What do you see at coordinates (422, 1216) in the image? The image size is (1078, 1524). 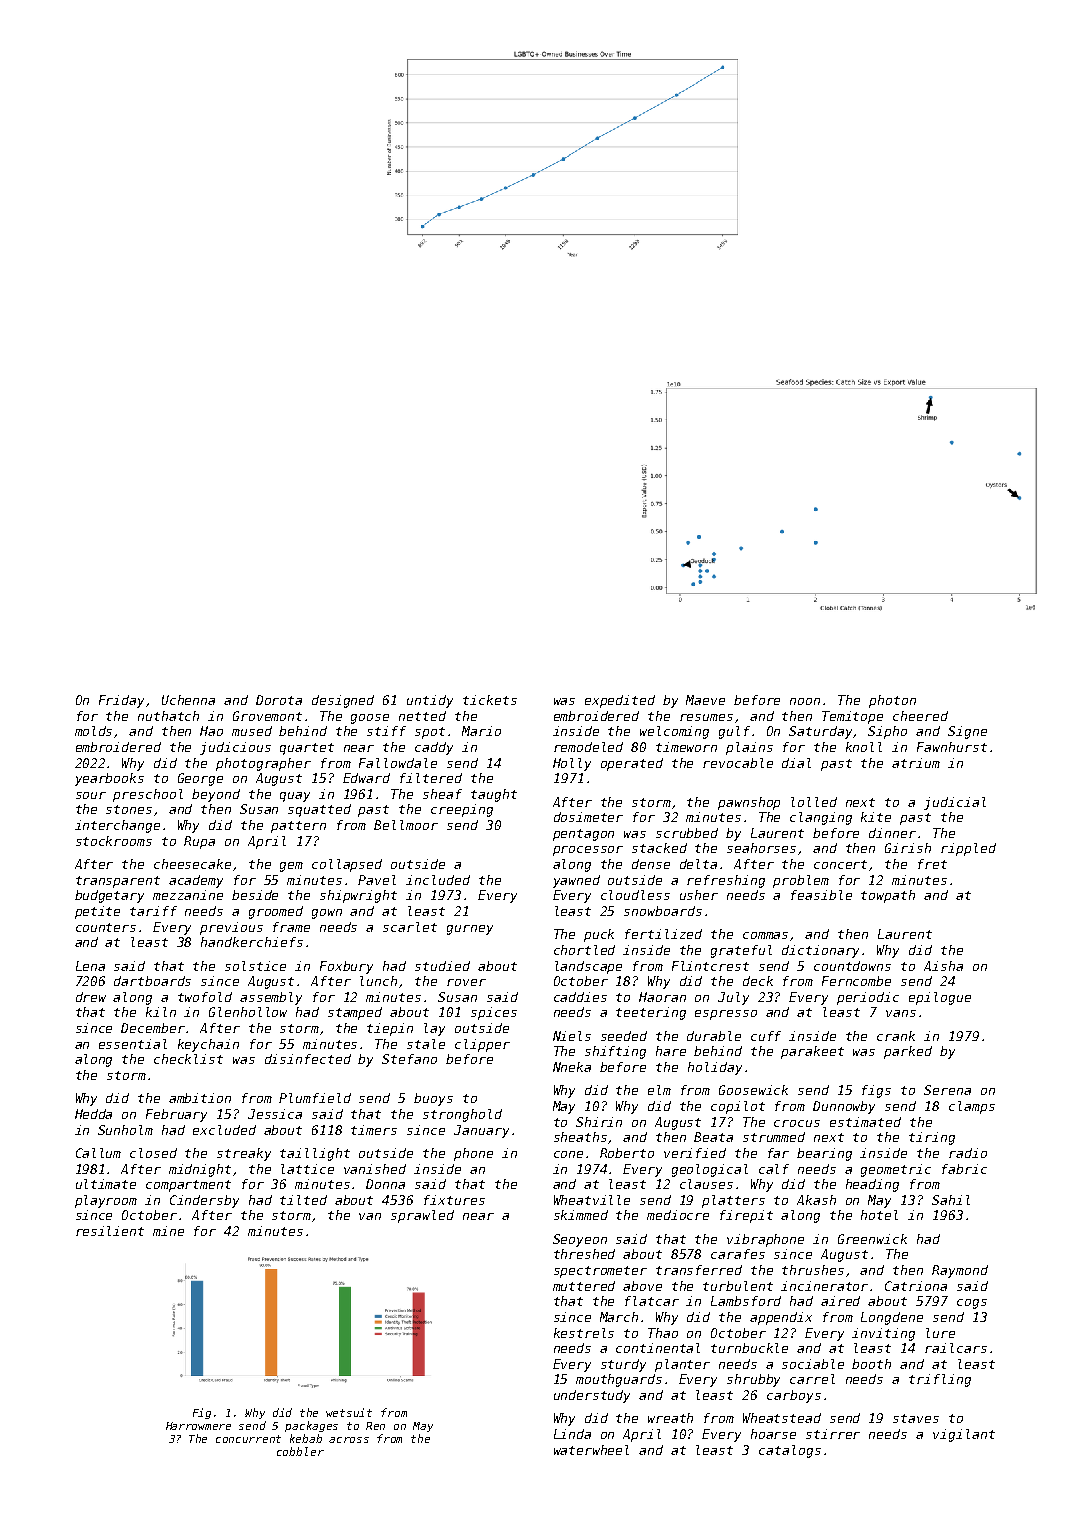 I see `sprawled` at bounding box center [422, 1216].
